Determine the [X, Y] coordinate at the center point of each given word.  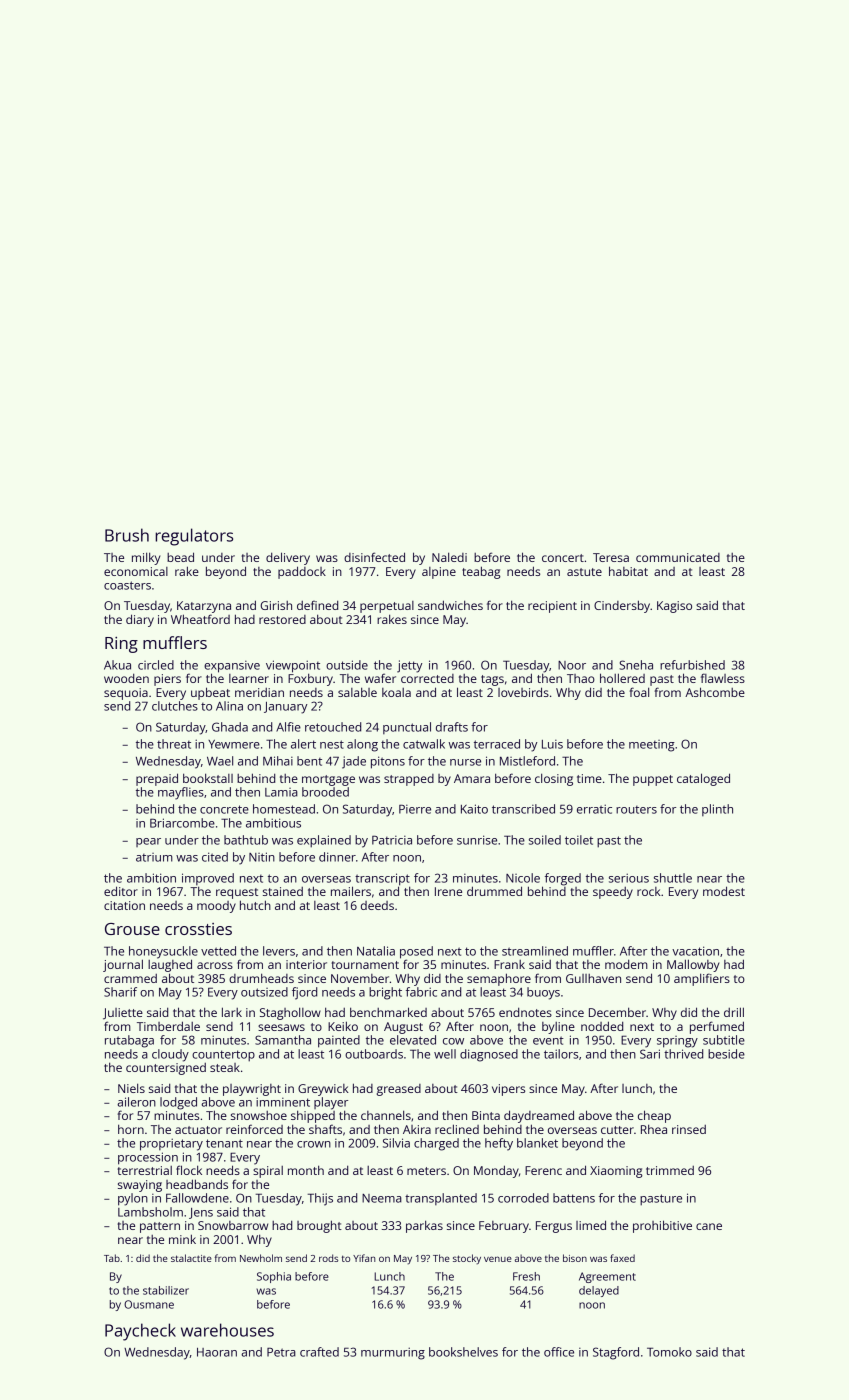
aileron [136, 1102]
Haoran [217, 1352]
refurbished [692, 665]
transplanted [441, 1199]
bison [575, 1258]
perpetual [387, 607]
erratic [594, 809]
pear [148, 842]
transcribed [523, 809]
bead [180, 557]
